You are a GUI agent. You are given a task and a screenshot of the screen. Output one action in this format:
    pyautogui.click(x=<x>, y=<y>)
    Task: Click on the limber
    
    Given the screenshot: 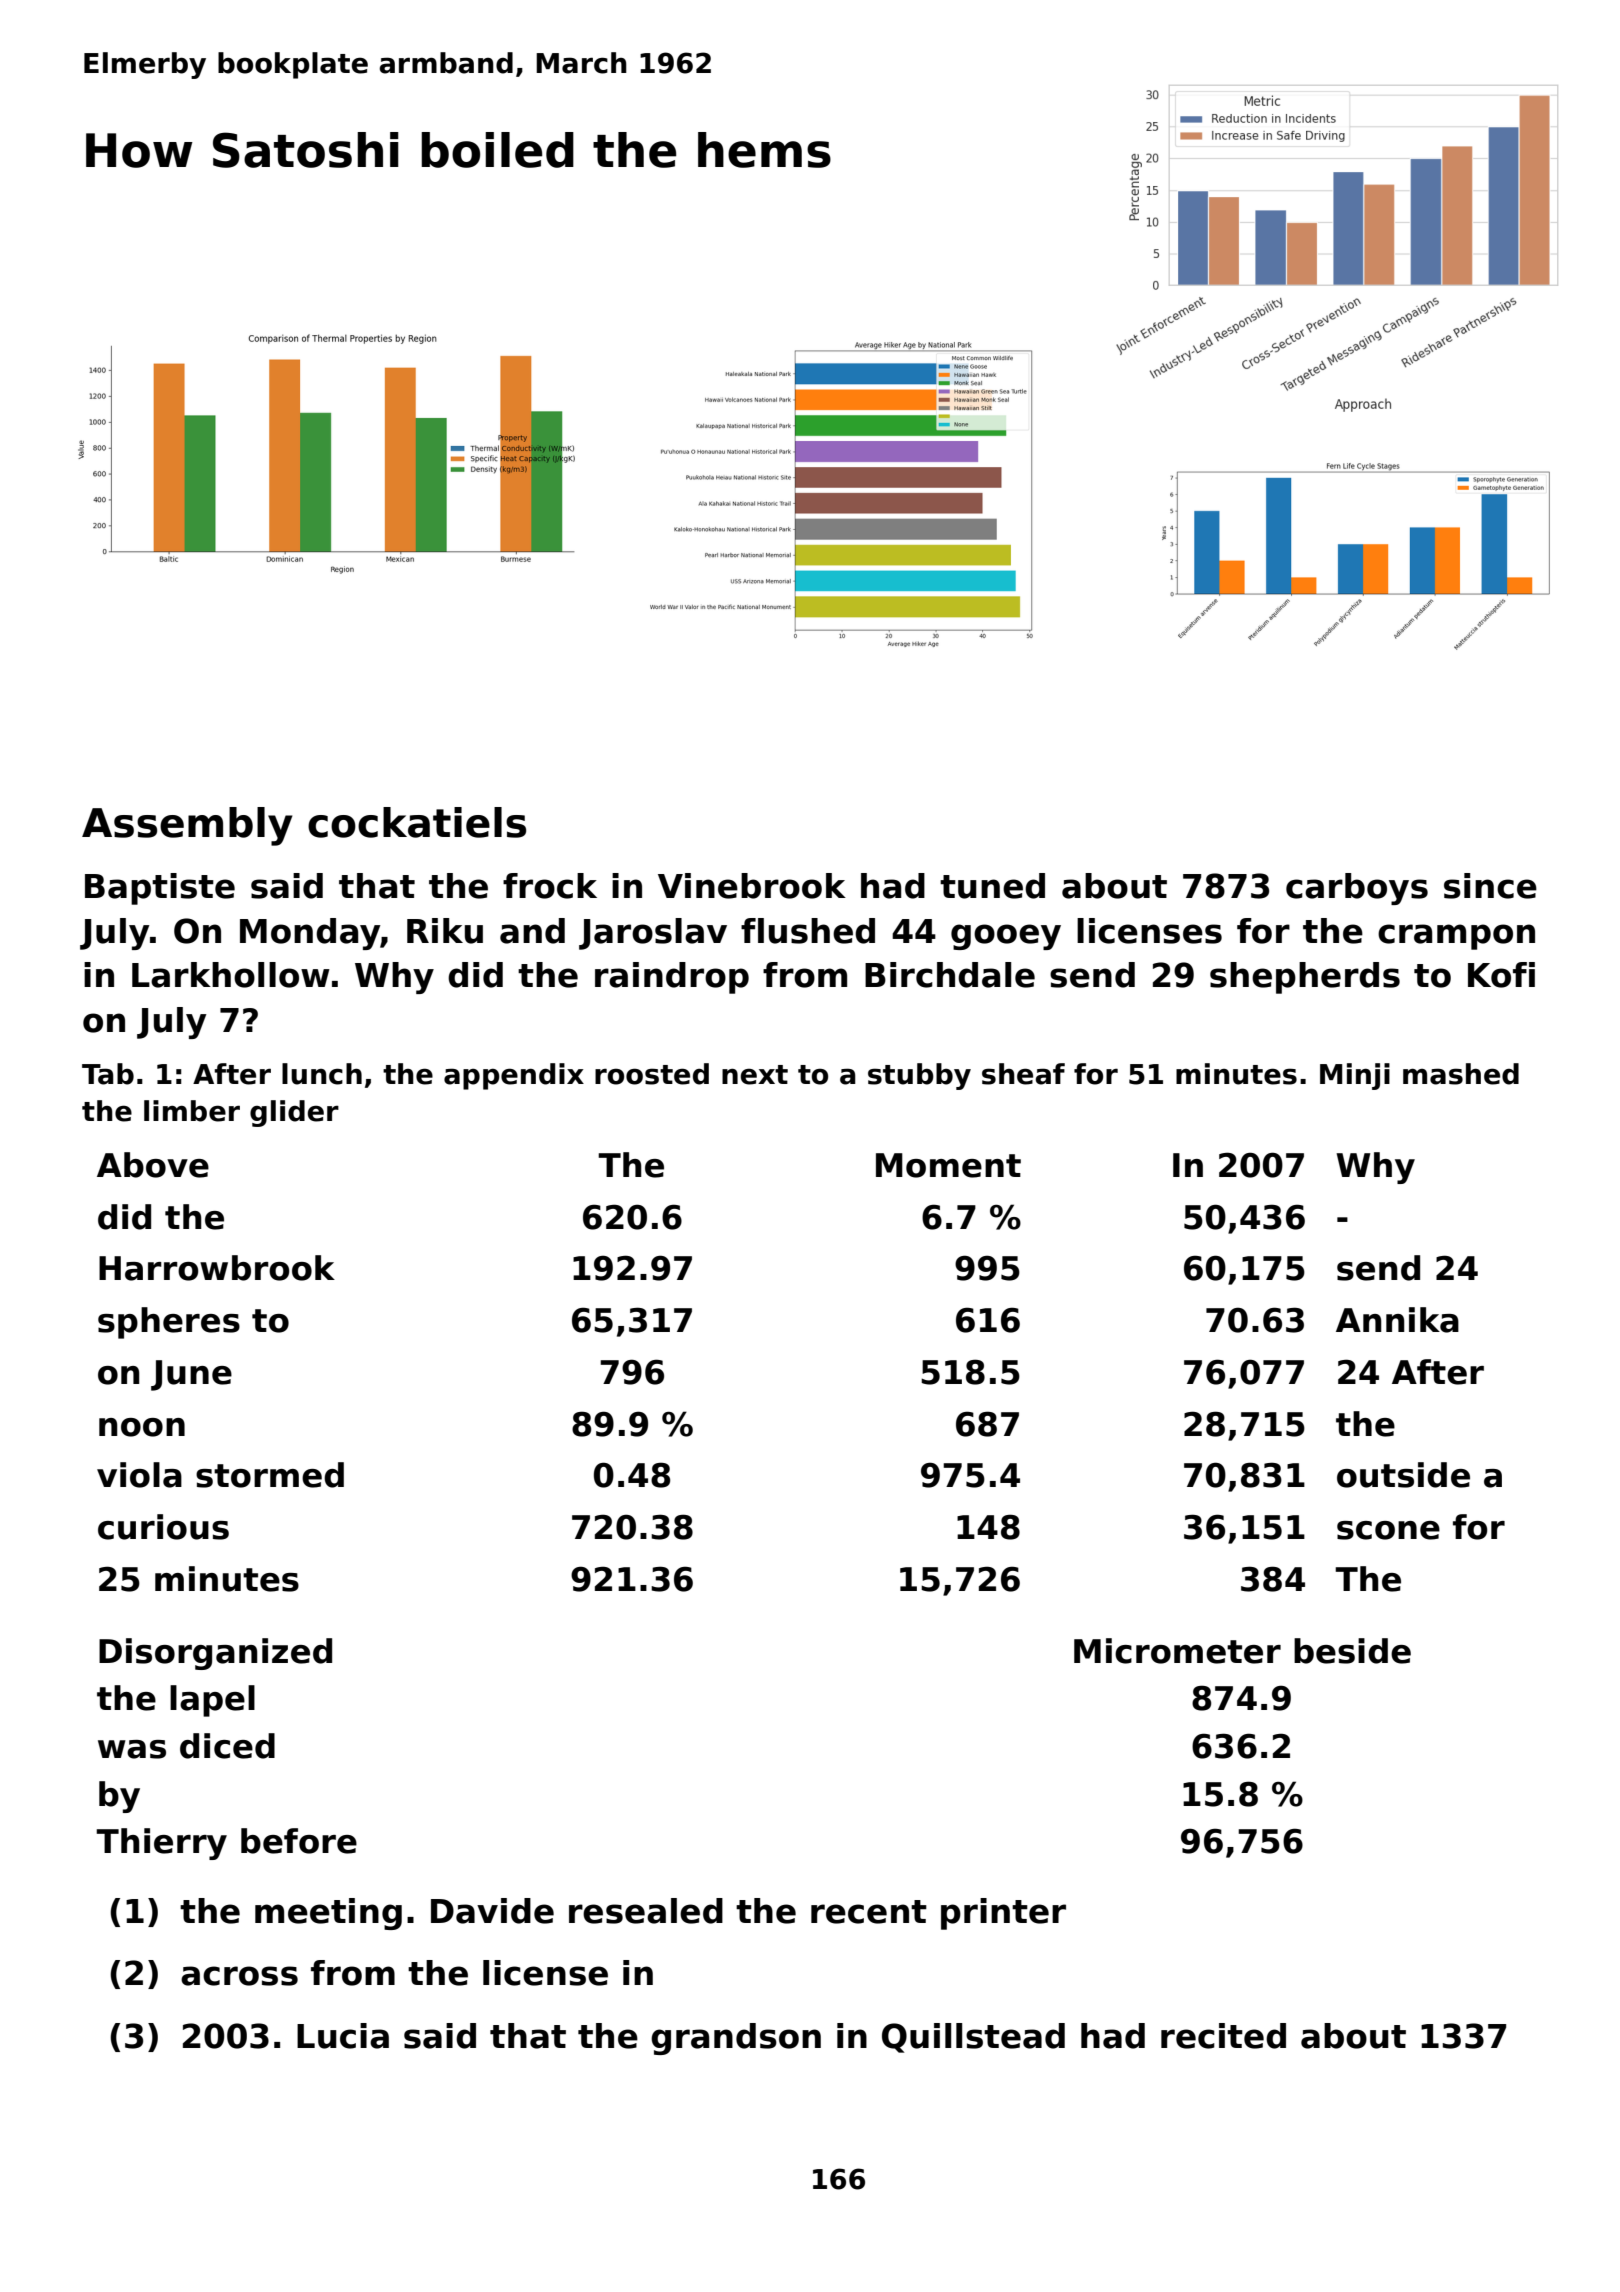 What is the action you would take?
    pyautogui.click(x=192, y=1111)
